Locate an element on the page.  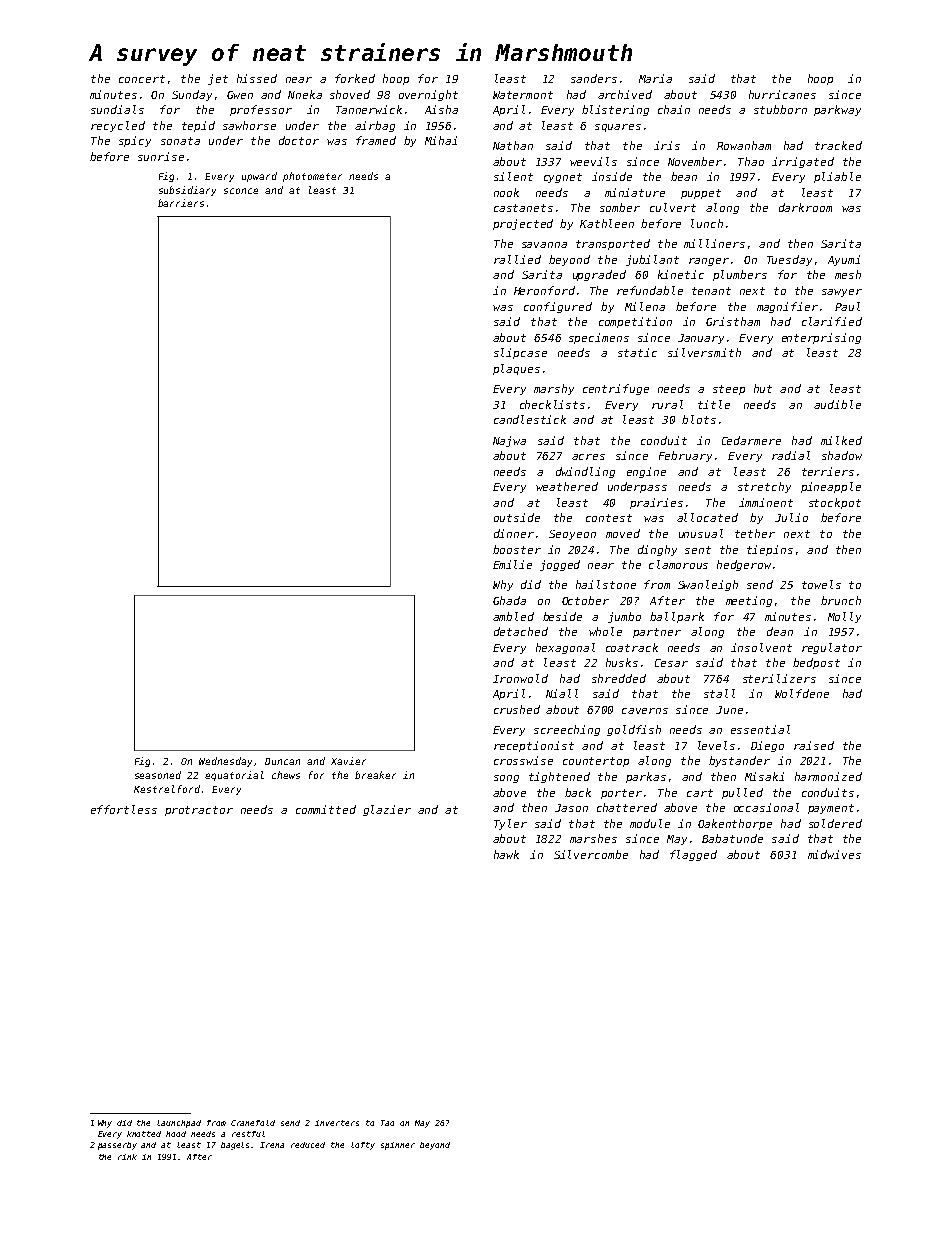
sonata is located at coordinates (180, 141).
